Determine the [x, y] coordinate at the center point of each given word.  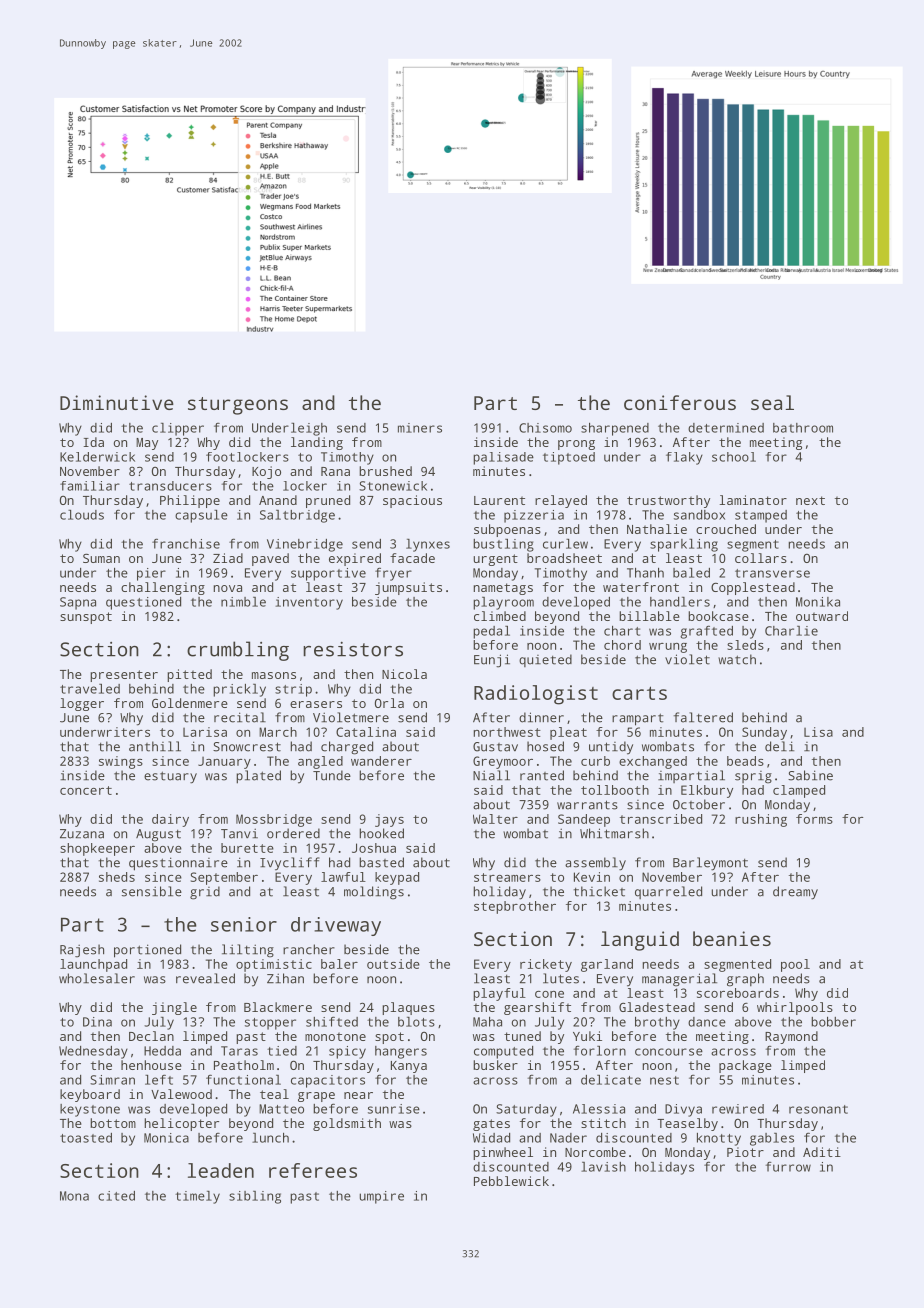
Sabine [810, 775]
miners [420, 428]
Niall [491, 775]
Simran [112, 1080]
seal [772, 402]
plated [258, 777]
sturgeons [238, 406]
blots [416, 1022]
